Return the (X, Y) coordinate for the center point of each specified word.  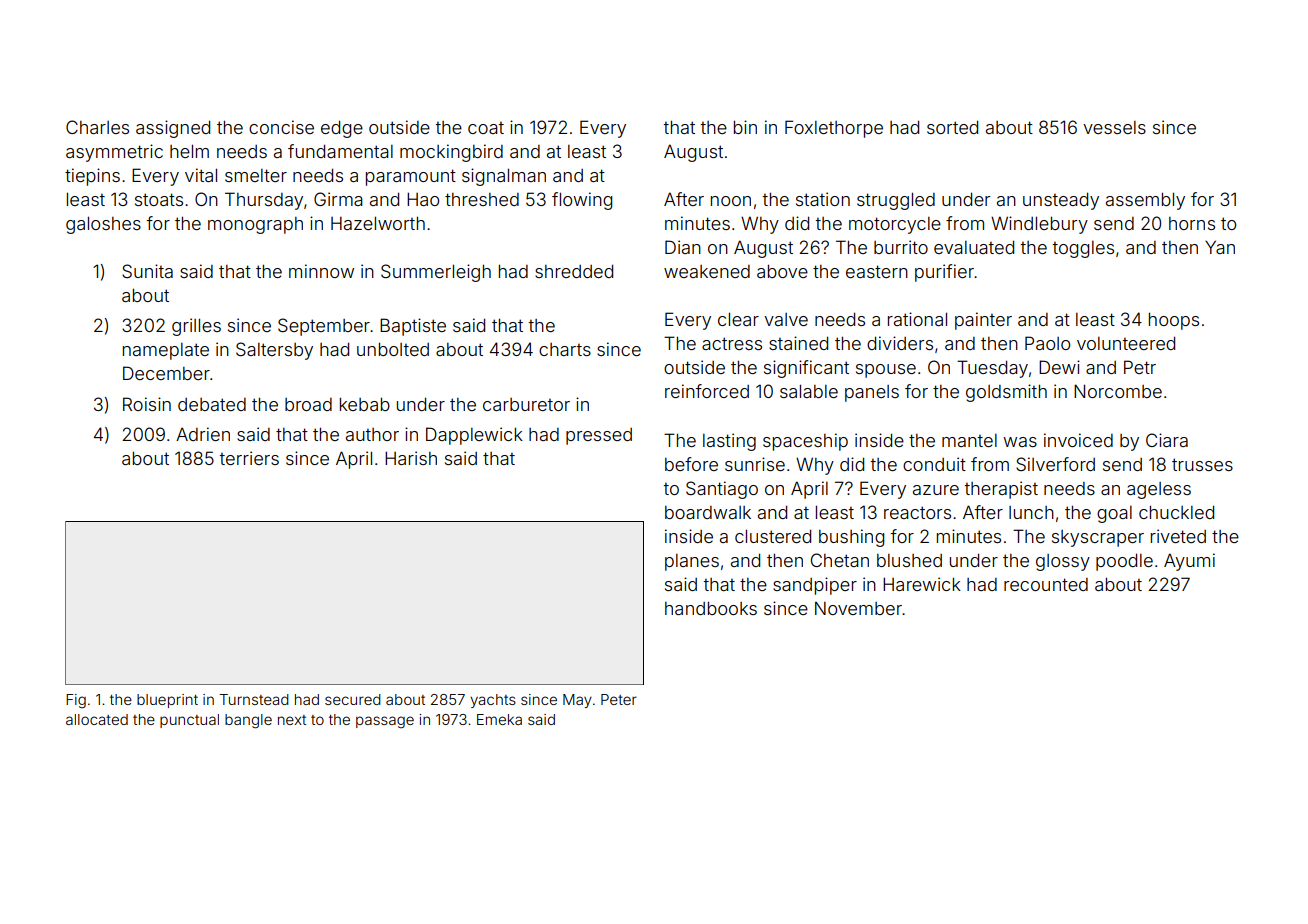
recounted (1046, 584)
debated (212, 404)
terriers (249, 458)
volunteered (1126, 343)
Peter (619, 699)
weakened (707, 271)
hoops (1174, 321)
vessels (1114, 127)
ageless (1159, 490)
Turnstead (254, 699)
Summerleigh (436, 273)
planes (692, 562)
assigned (173, 129)
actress (732, 343)
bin (745, 127)
